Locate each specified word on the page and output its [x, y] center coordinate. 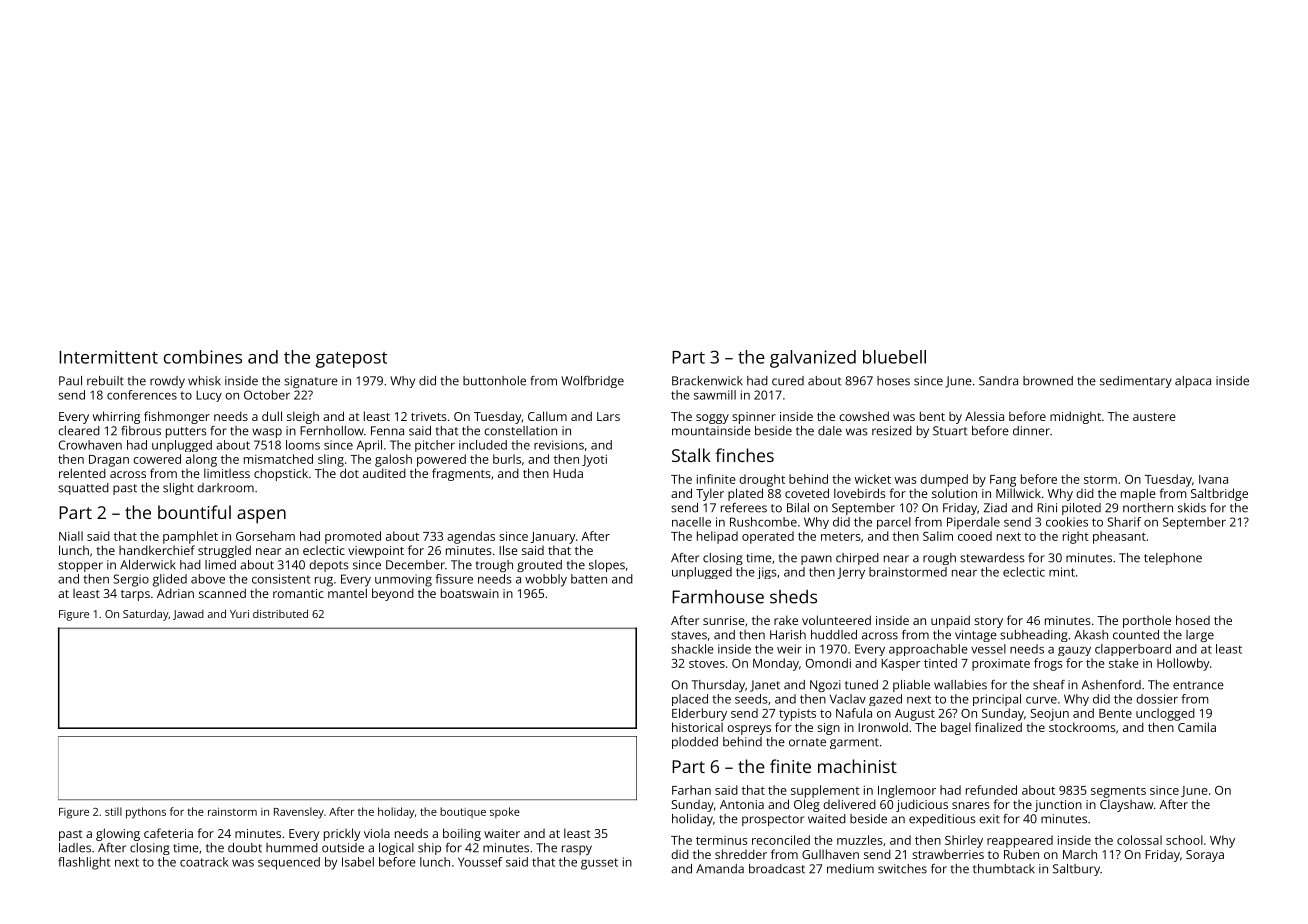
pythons [146, 813]
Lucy [209, 396]
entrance [1198, 685]
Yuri [239, 614]
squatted [83, 489]
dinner [1031, 431]
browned [1048, 381]
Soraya [1205, 856]
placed [690, 700]
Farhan [691, 790]
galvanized [813, 359]
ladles [75, 848]
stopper [80, 566]
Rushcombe [763, 522]
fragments [461, 474]
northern [1148, 508]
